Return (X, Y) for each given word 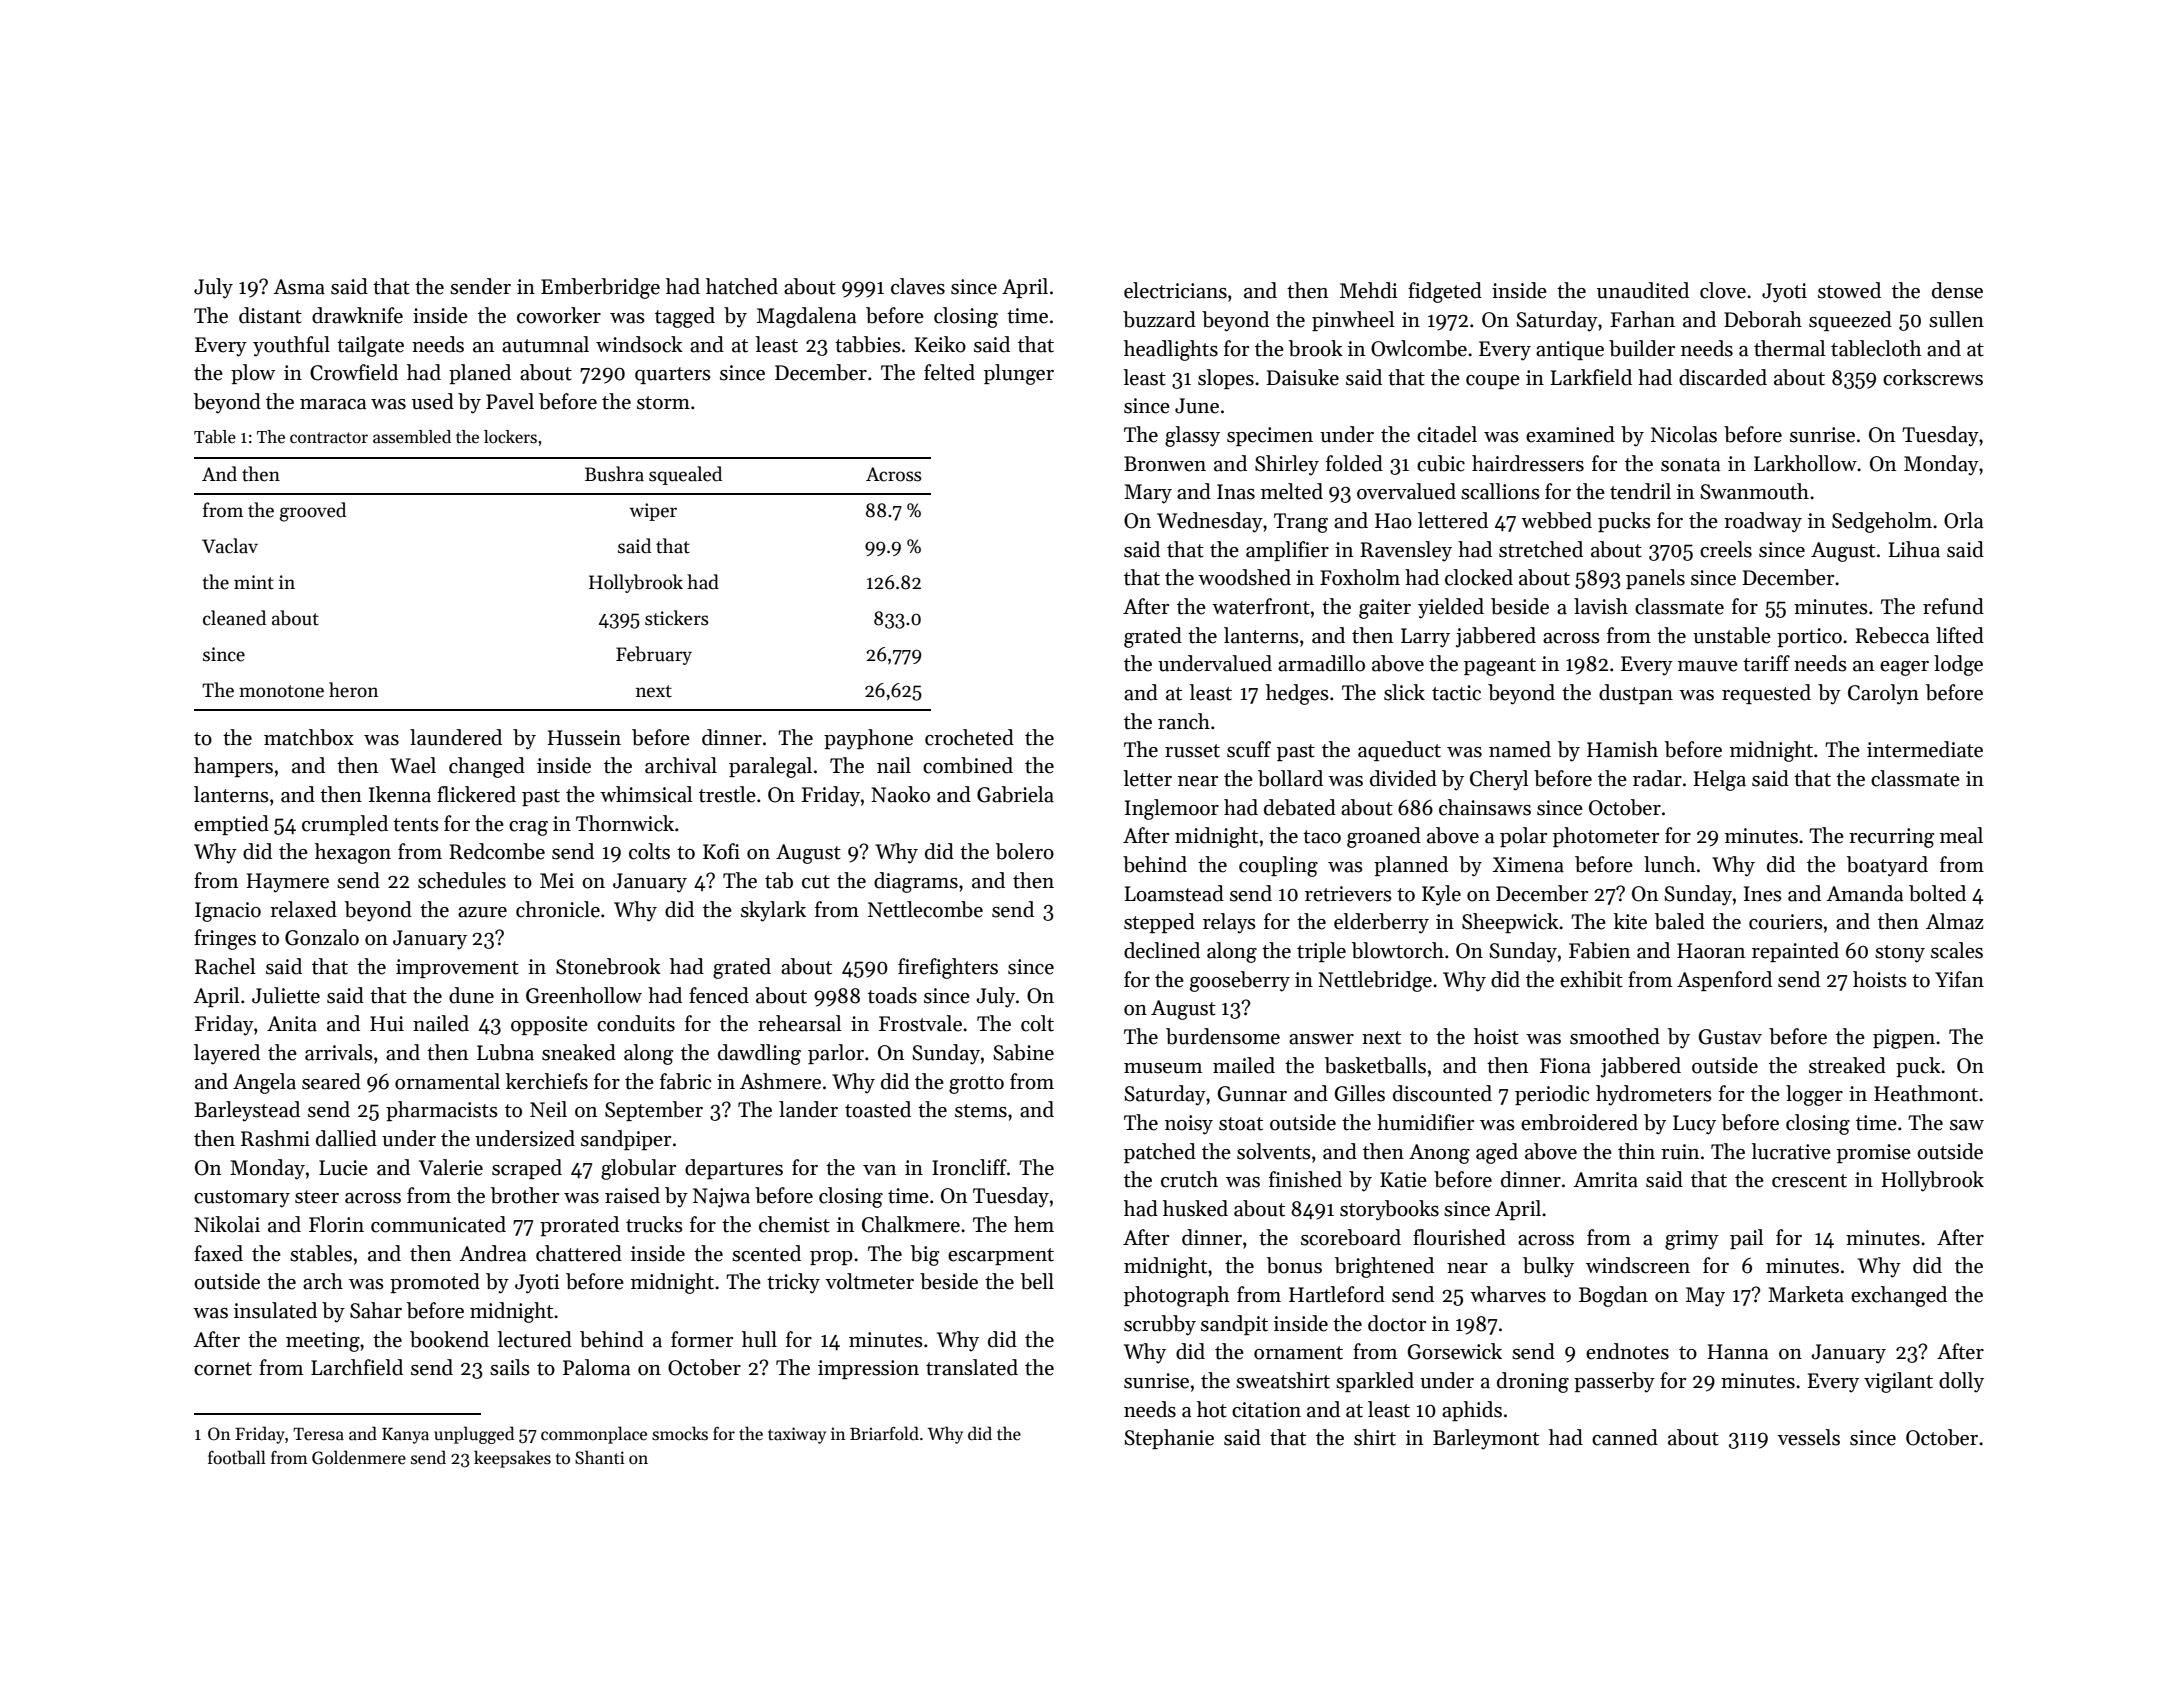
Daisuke (1303, 377)
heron (353, 690)
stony (1900, 954)
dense (1957, 290)
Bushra (614, 474)
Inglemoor (1172, 809)
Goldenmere (359, 1457)
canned (1625, 1437)
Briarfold (884, 1433)
